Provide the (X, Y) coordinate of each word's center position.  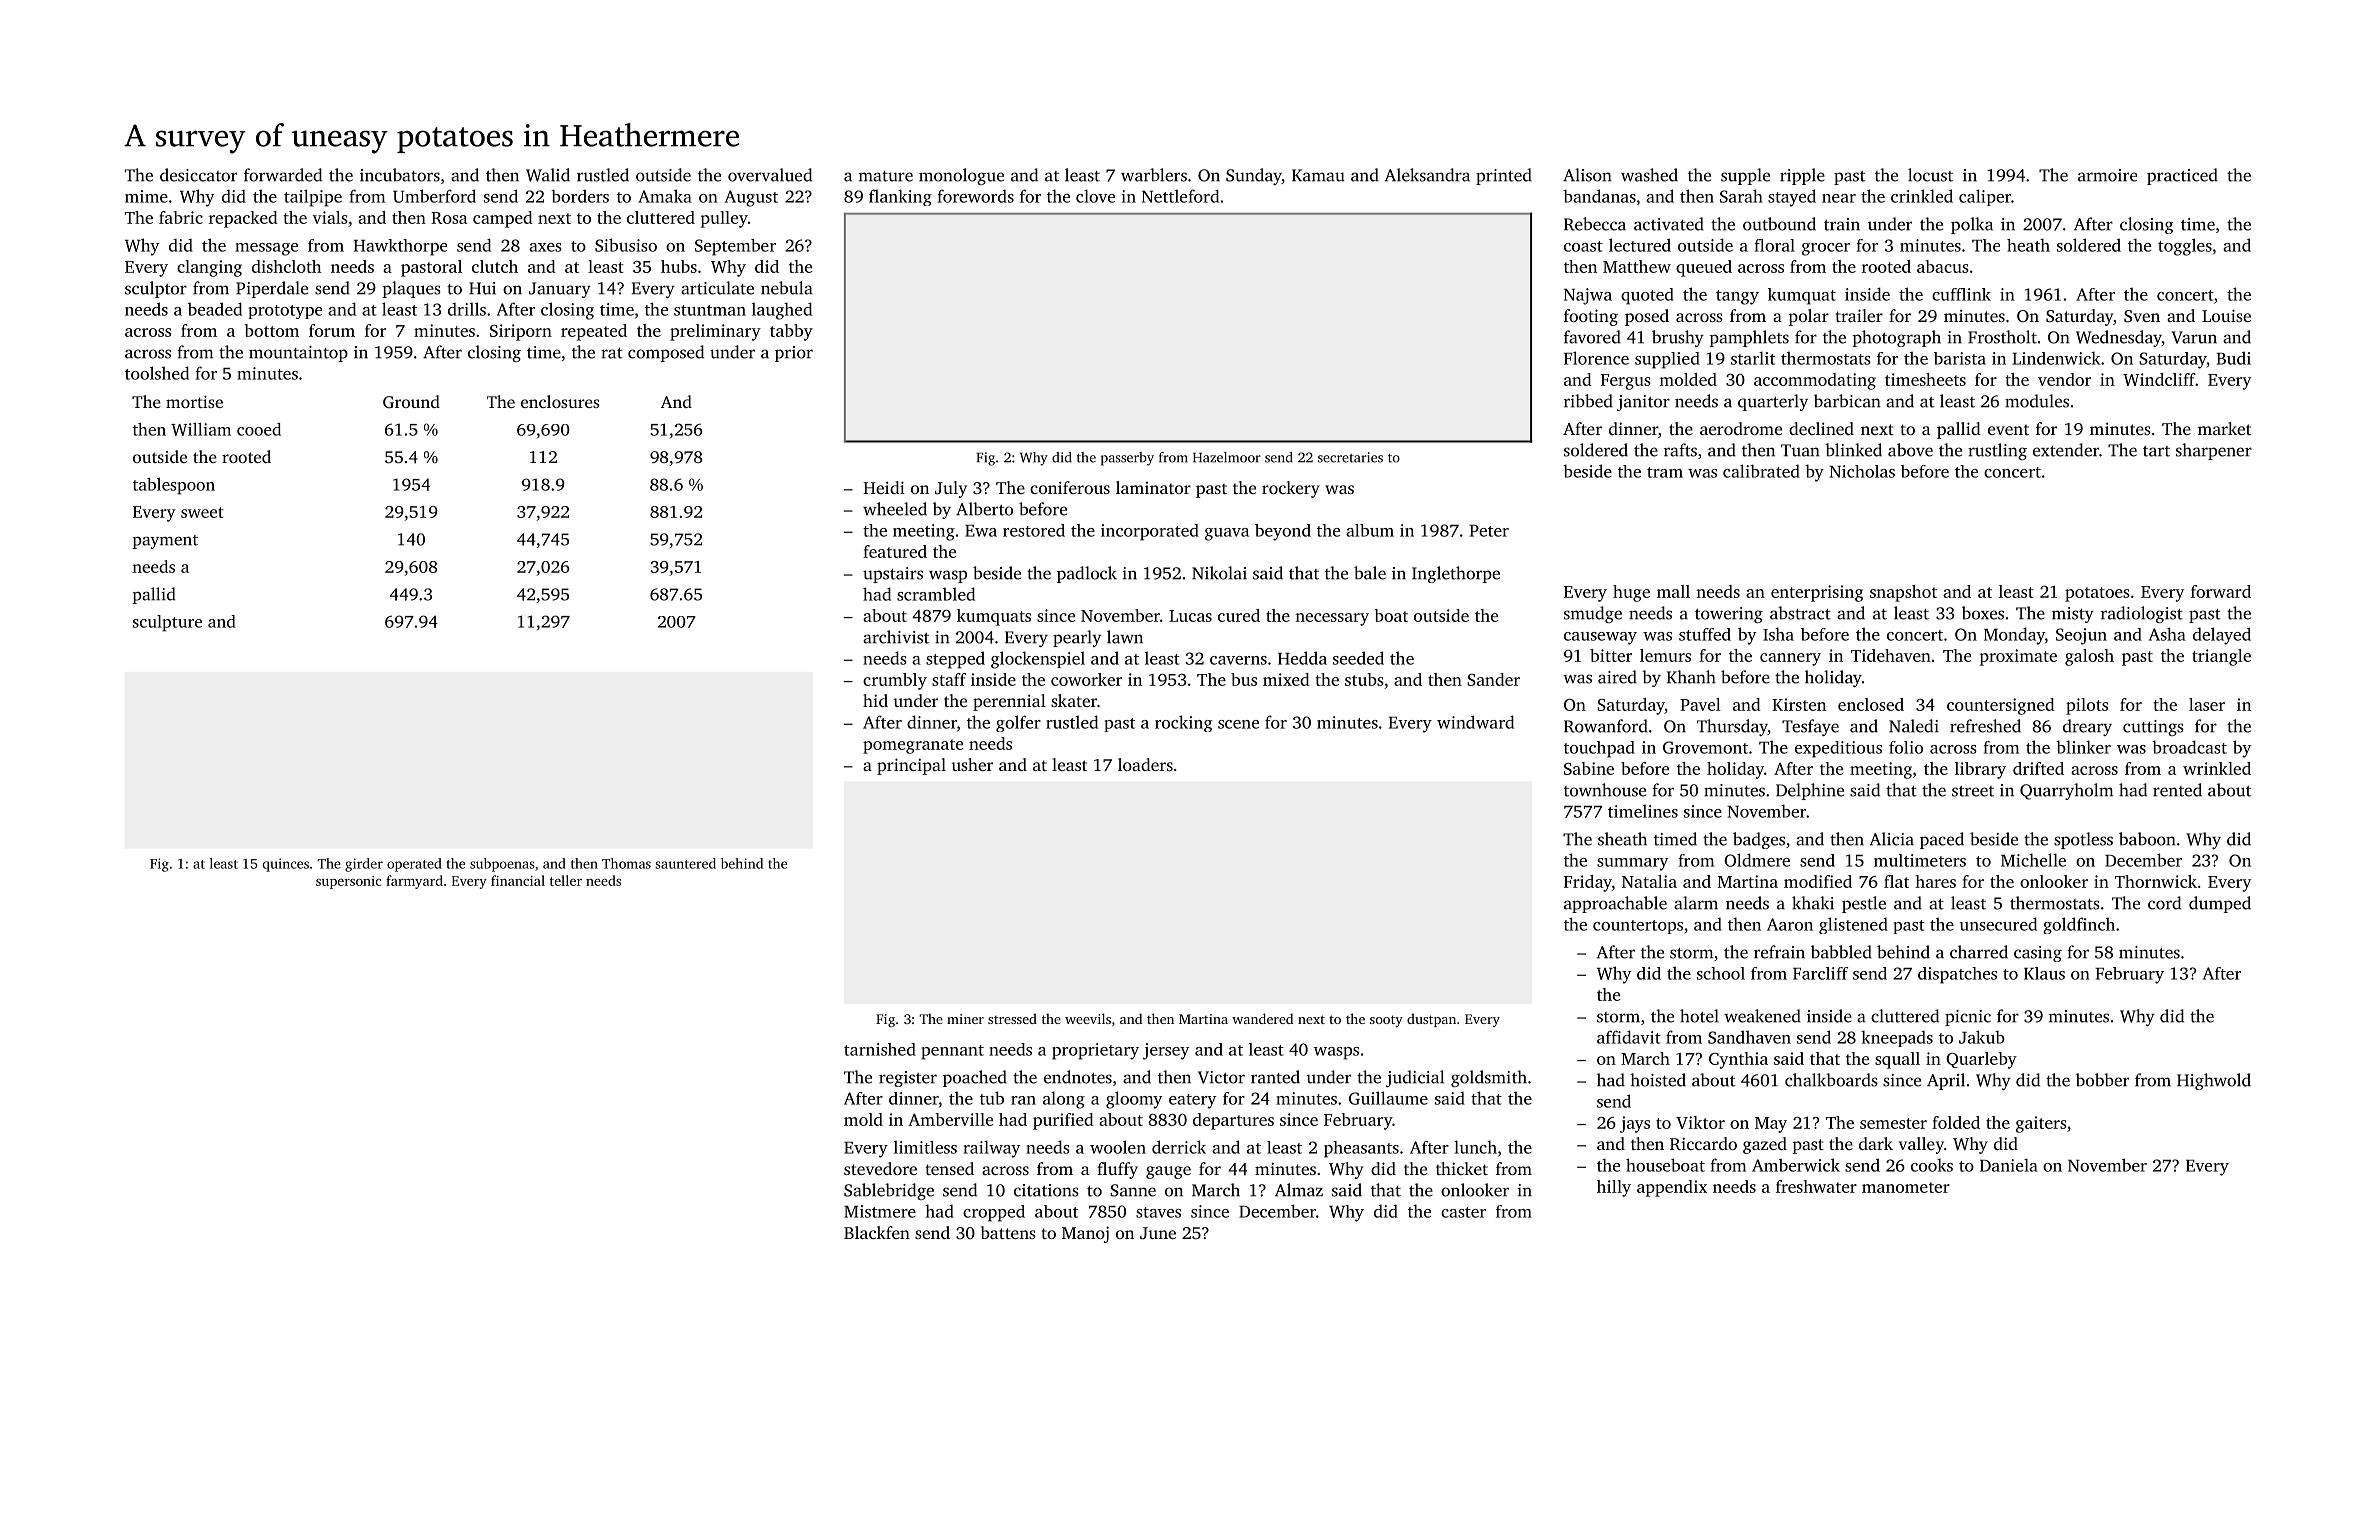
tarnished (880, 1049)
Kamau (1318, 175)
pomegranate (913, 746)
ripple (1802, 176)
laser (2207, 704)
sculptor (156, 289)
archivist (896, 637)
